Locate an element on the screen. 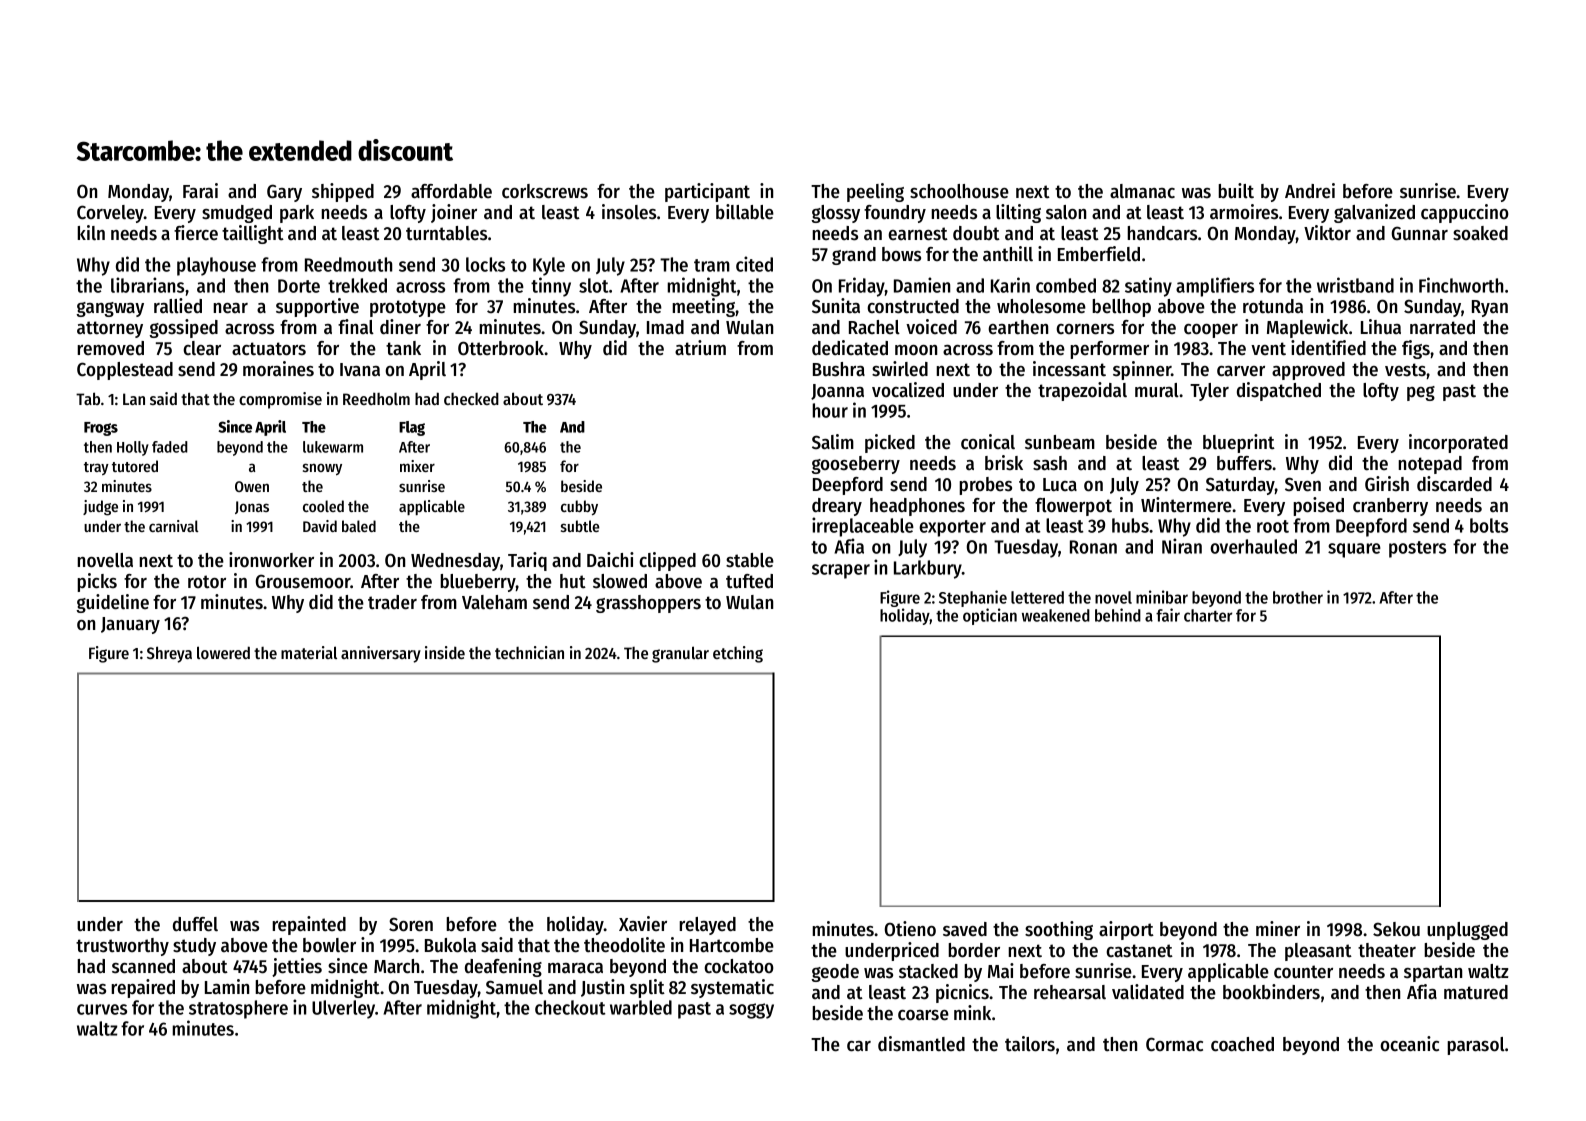  charter is located at coordinates (1208, 615).
